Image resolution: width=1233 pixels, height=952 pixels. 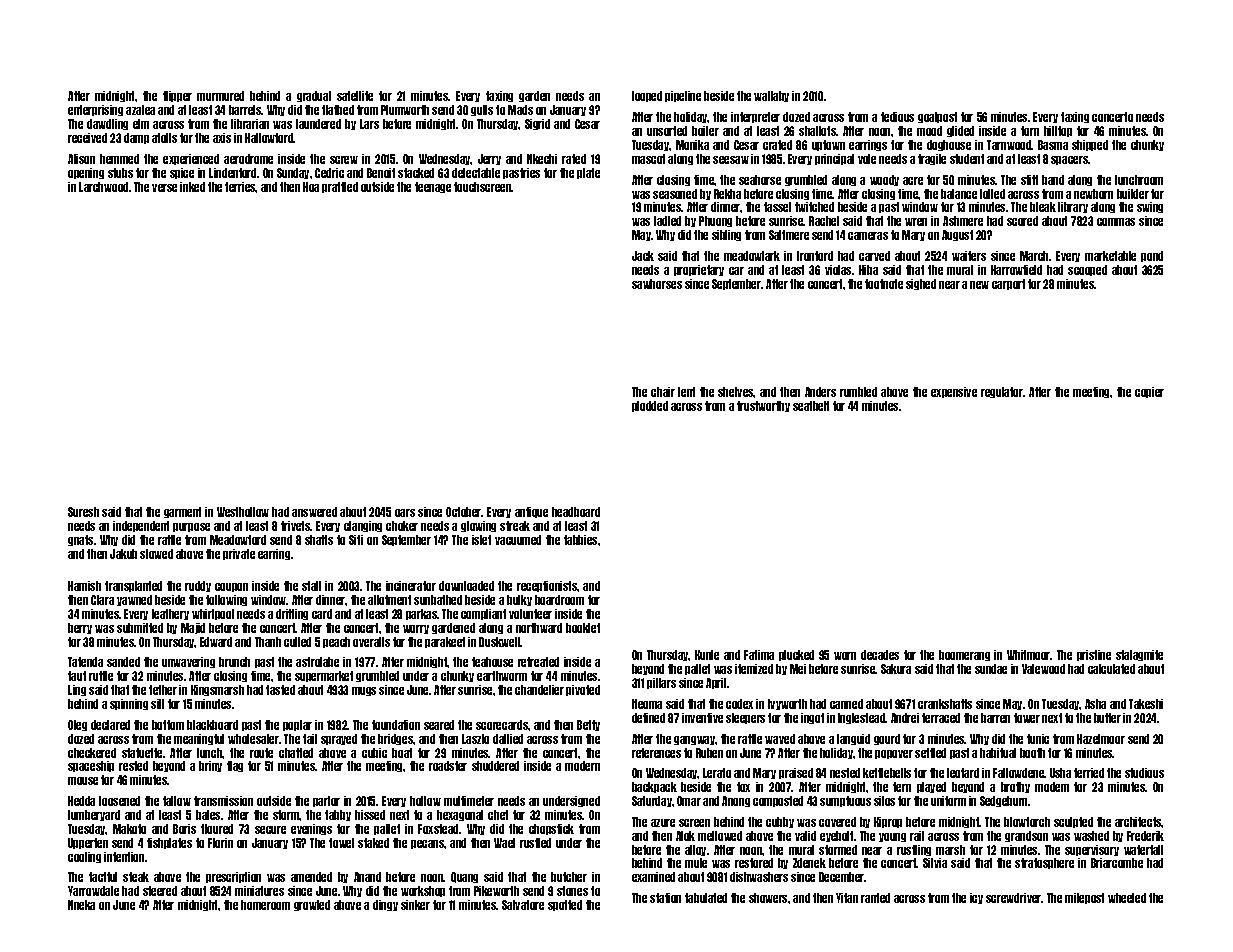 I want to click on tasted, so click(x=280, y=690).
